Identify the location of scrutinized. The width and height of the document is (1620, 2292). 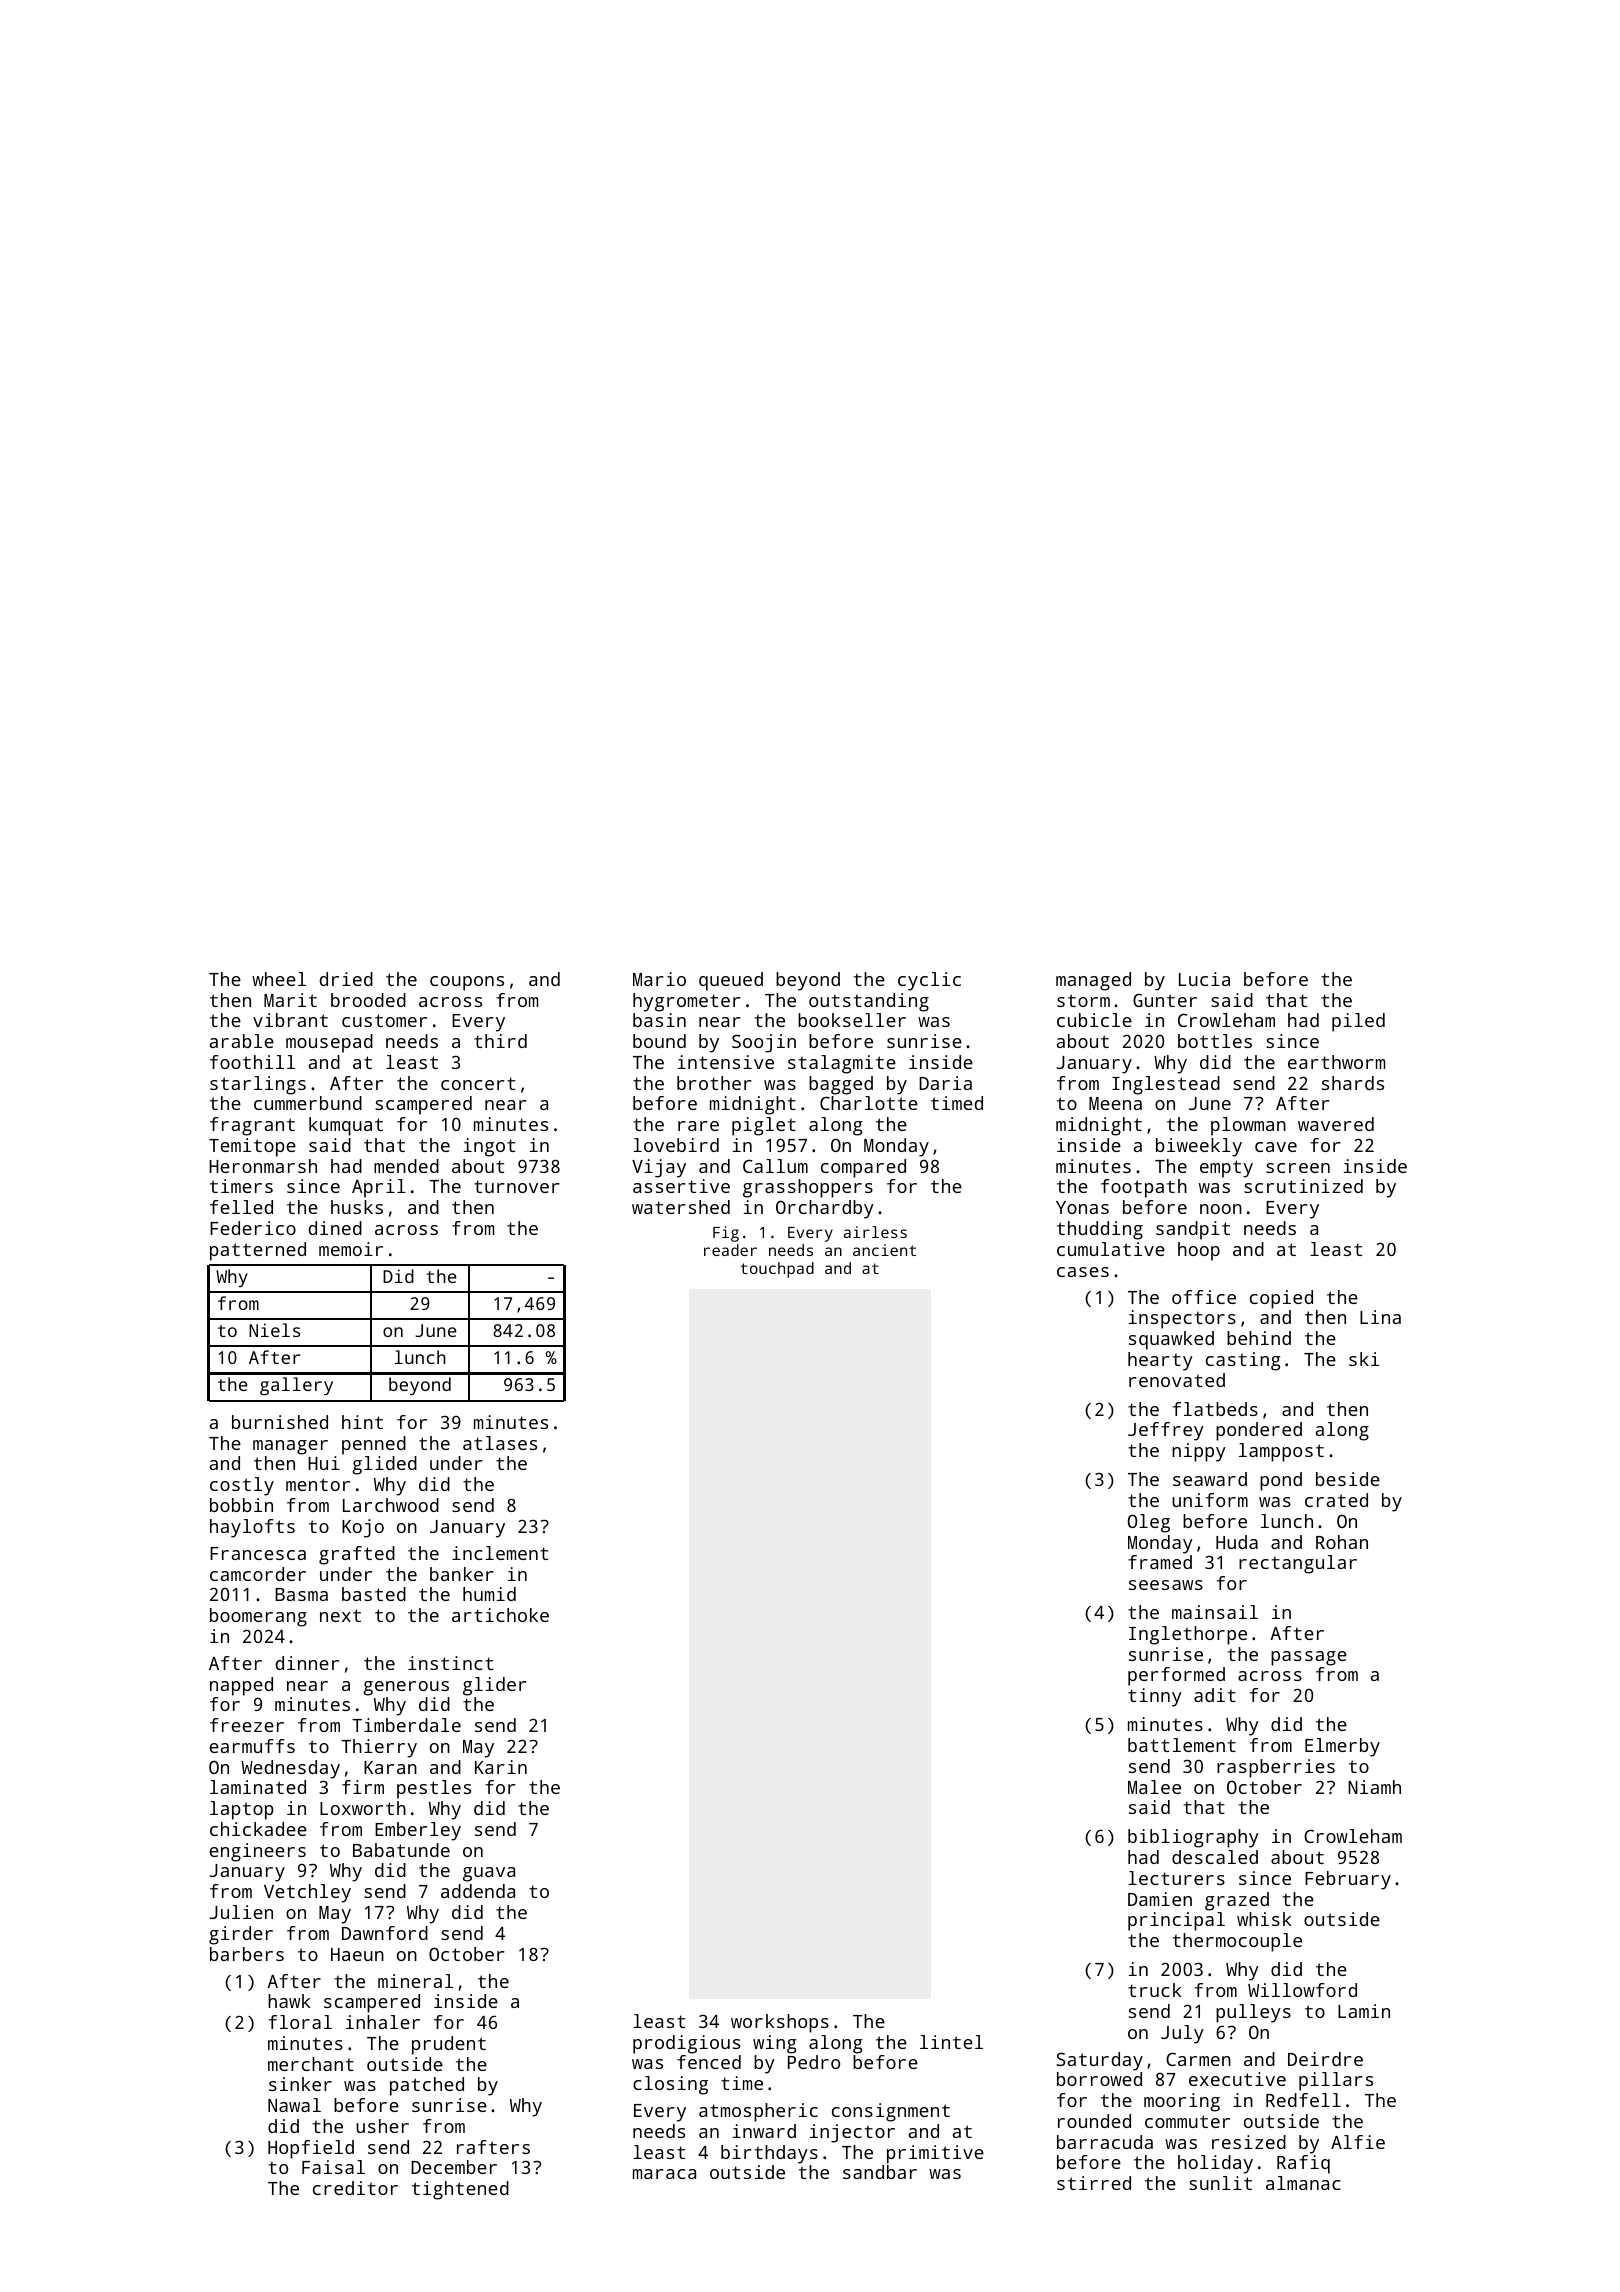
(1303, 1186).
